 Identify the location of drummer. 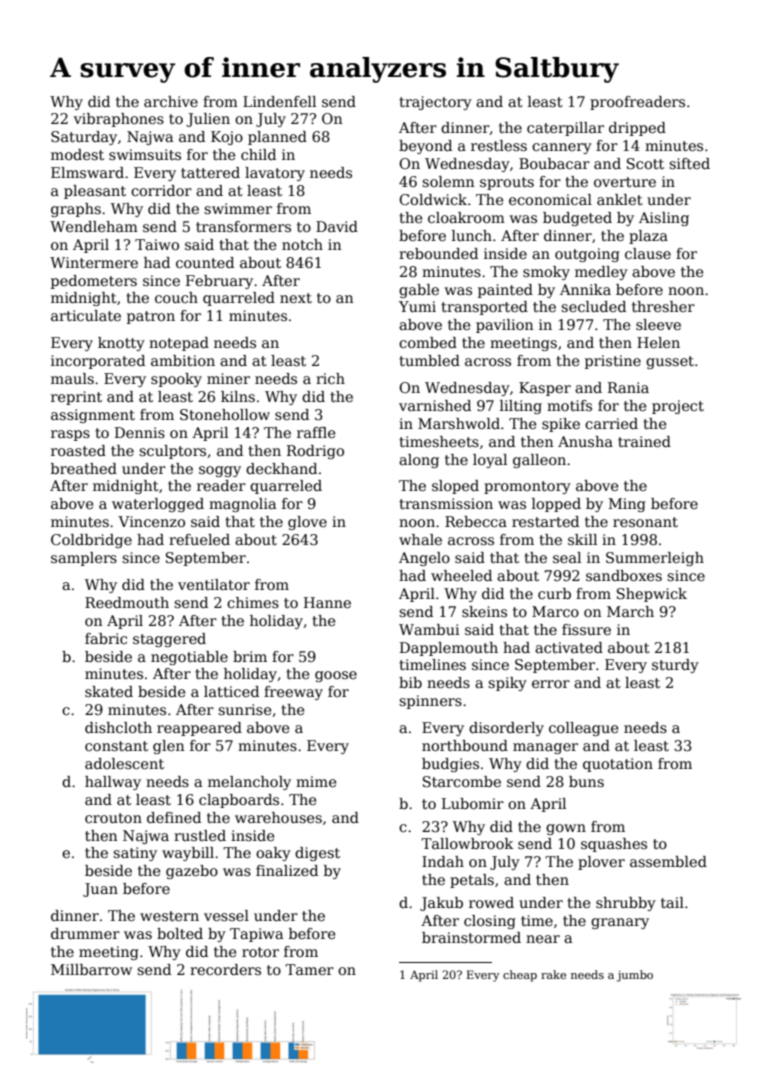
(85, 933).
